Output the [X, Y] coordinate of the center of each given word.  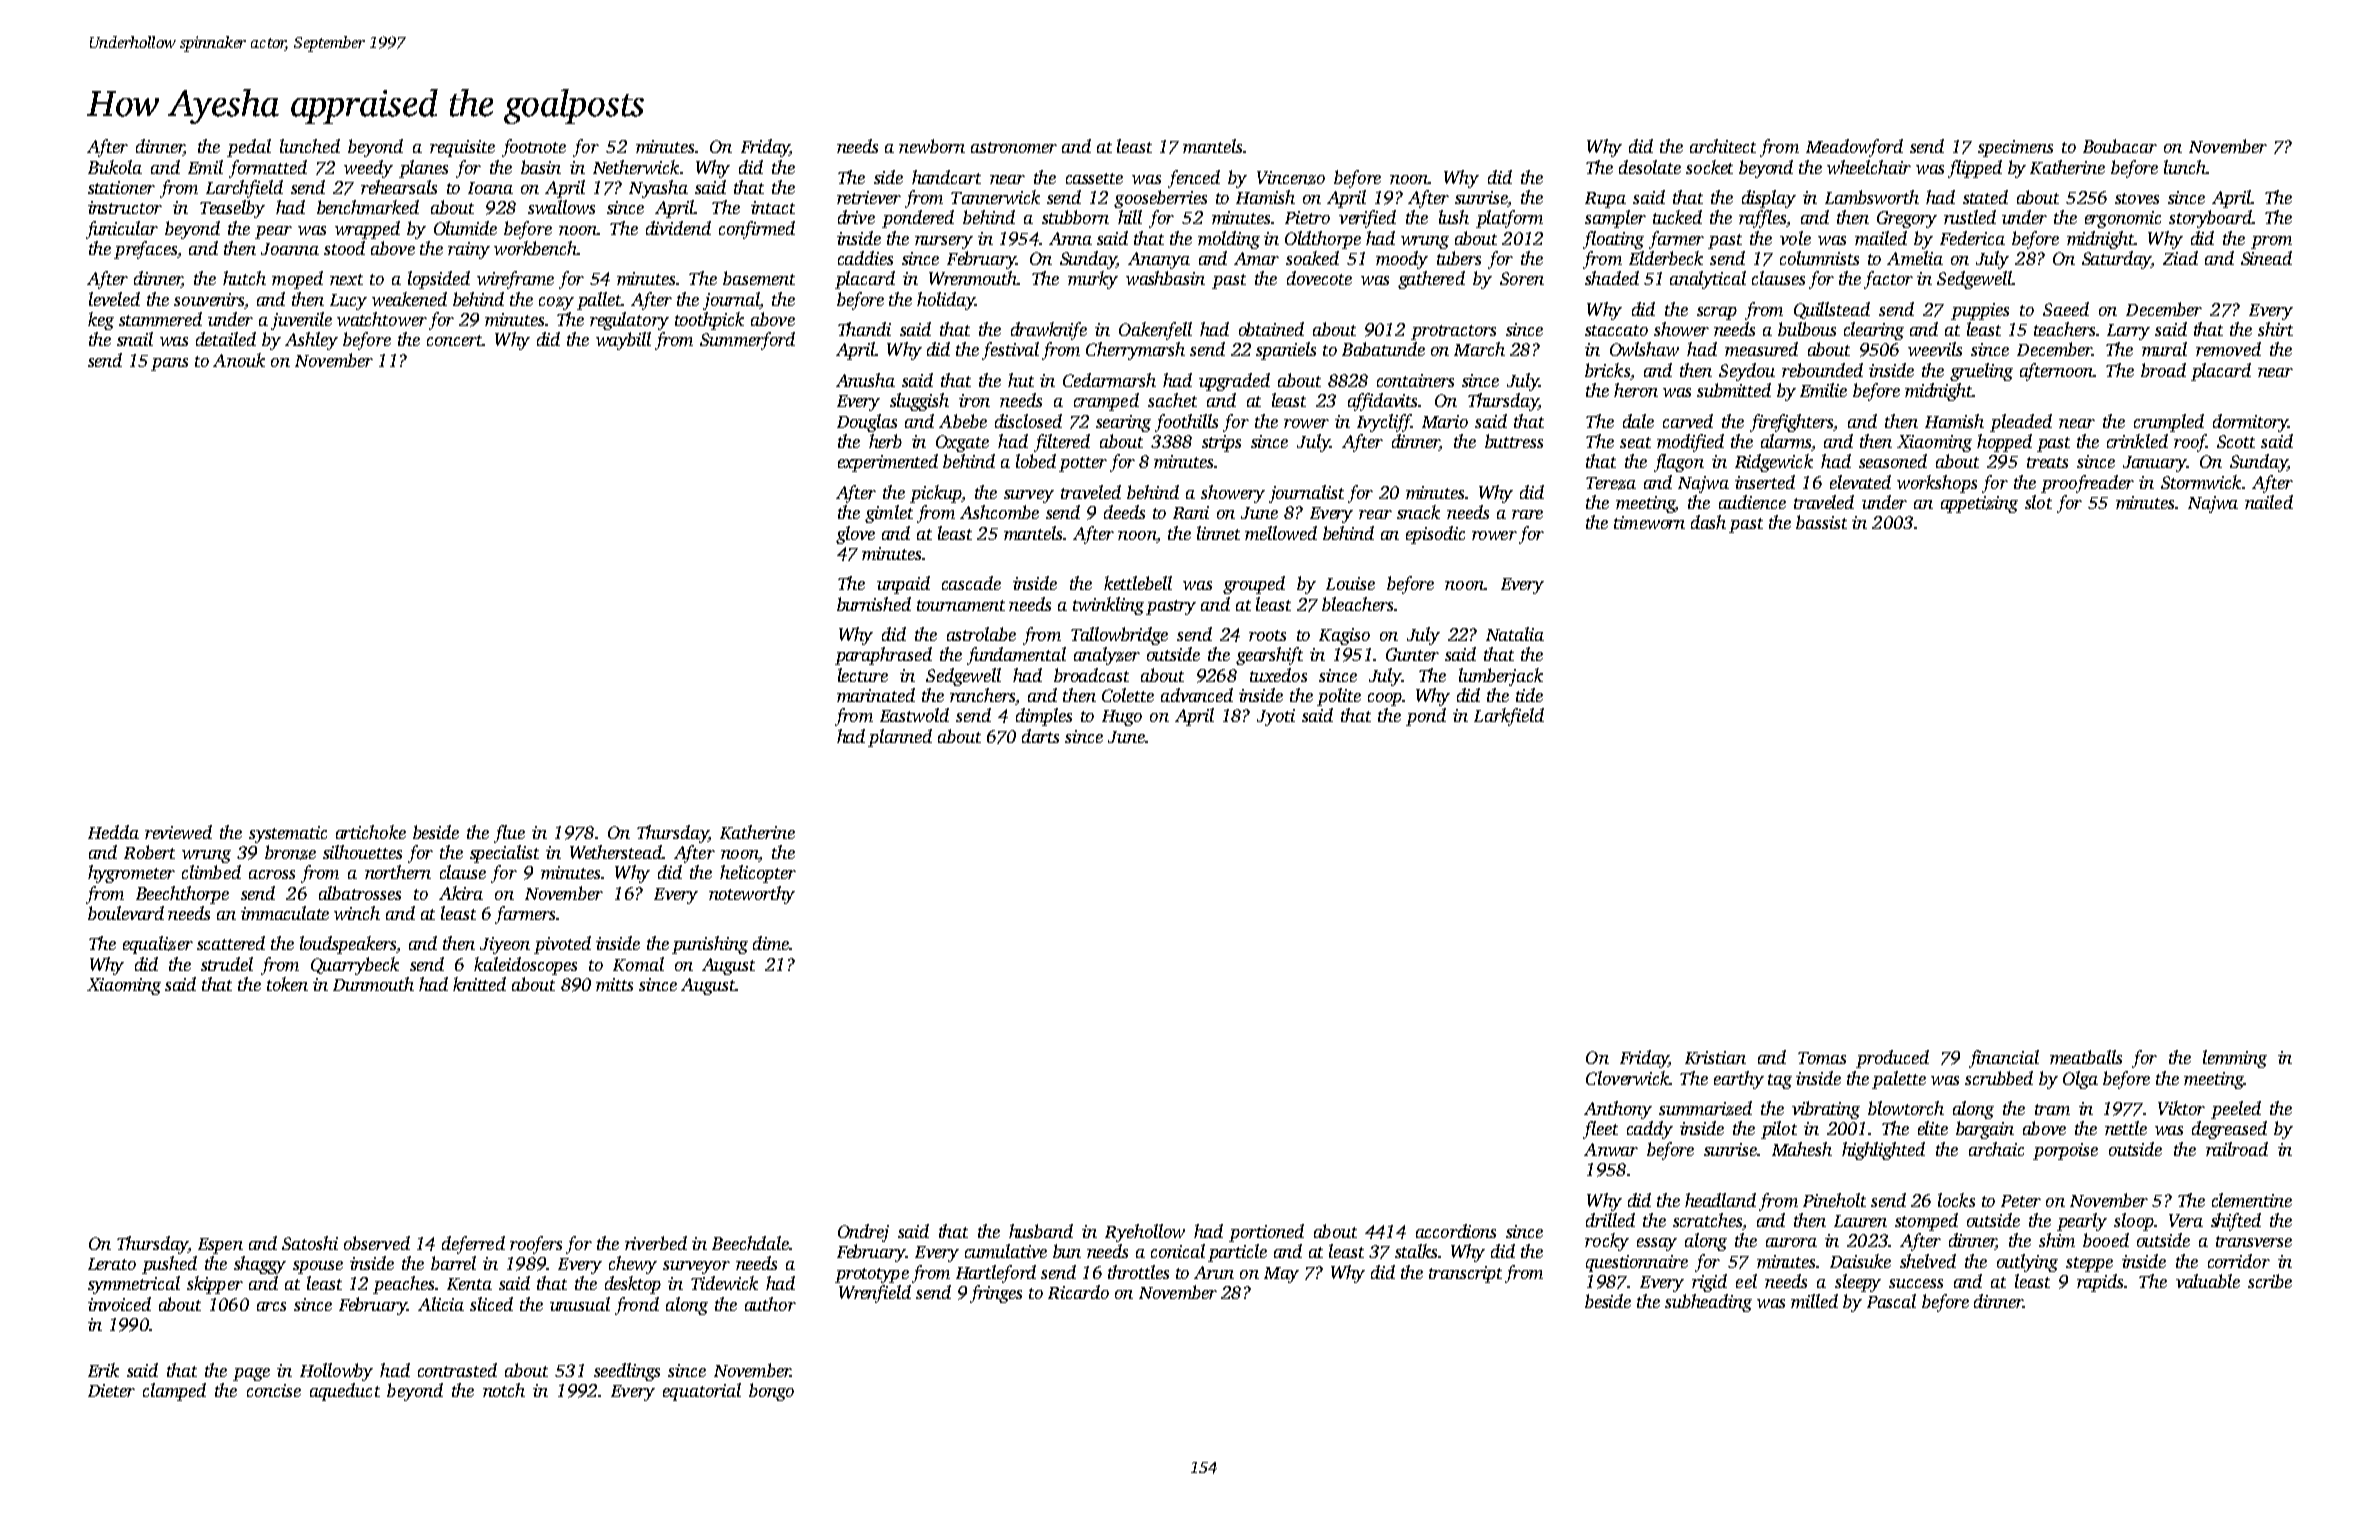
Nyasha [658, 189]
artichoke [371, 832]
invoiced [119, 1304]
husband [1041, 1231]
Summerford [747, 341]
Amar [1256, 258]
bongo [771, 1392]
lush [1454, 217]
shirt [2275, 329]
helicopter [758, 874]
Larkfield [1509, 717]
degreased [2229, 1130]
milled [1814, 1301]
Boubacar [2120, 146]
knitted [479, 984]
